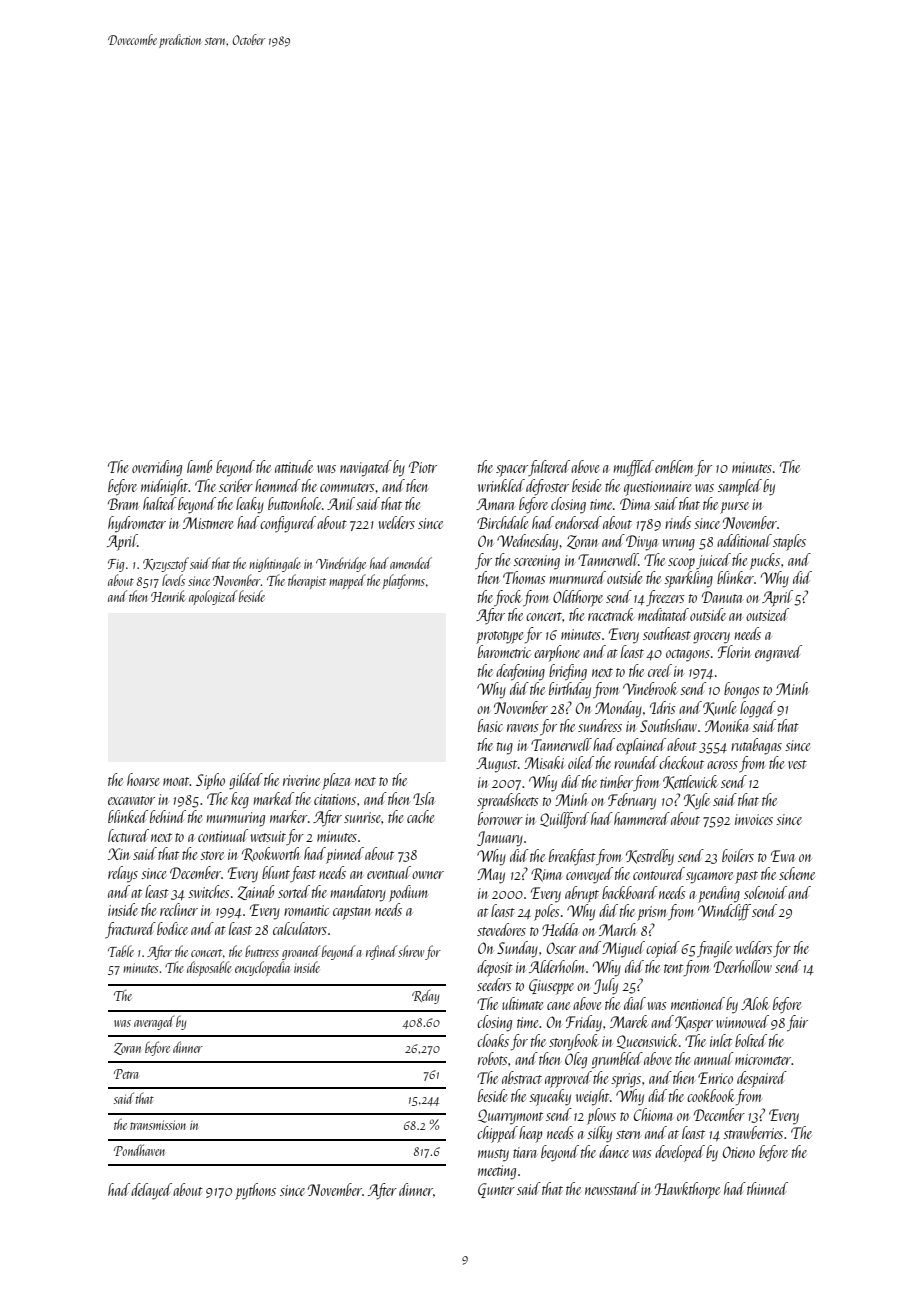 This screenshot has width=924, height=1314. What do you see at coordinates (199, 466) in the screenshot?
I see `lamb` at bounding box center [199, 466].
